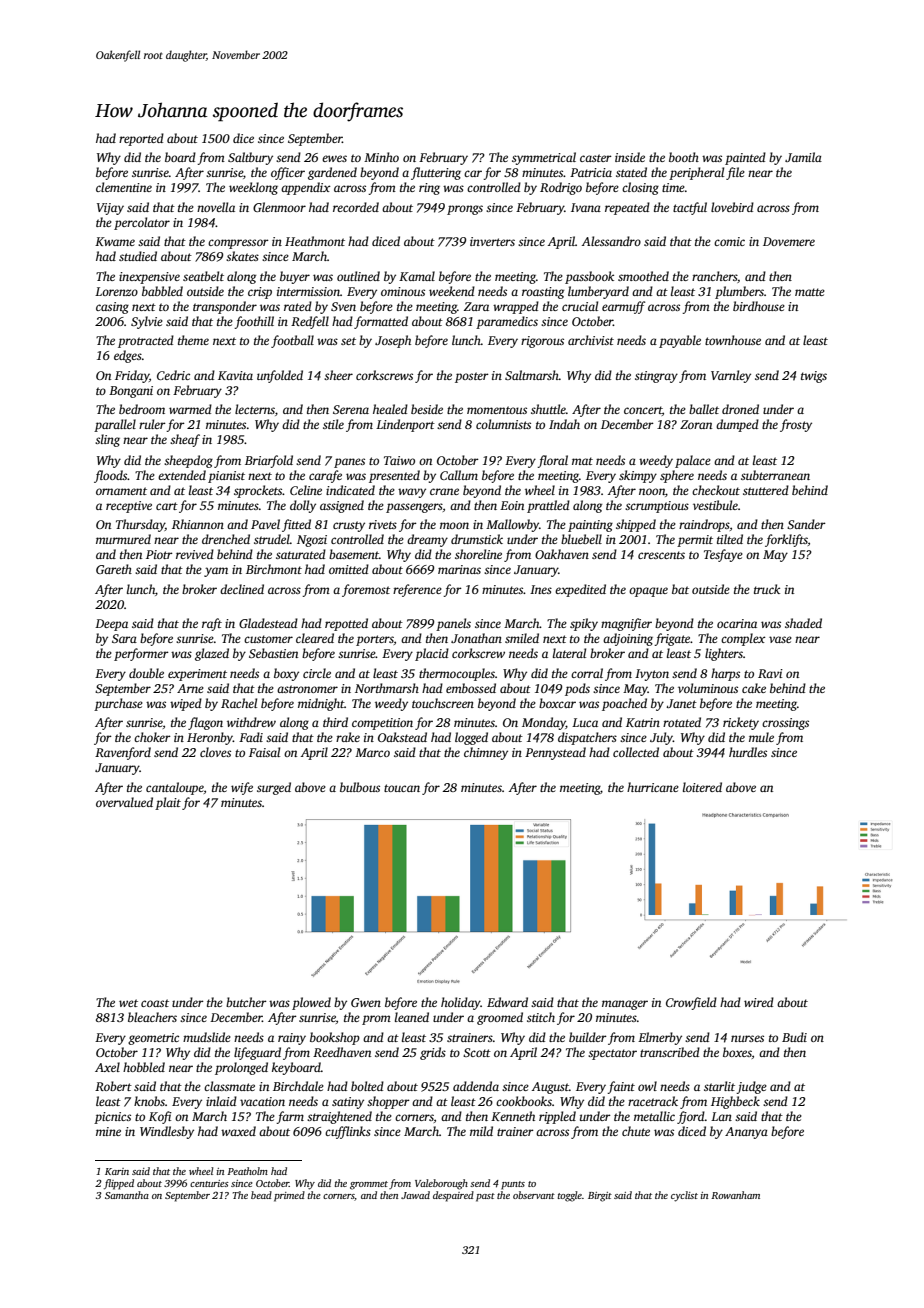 Image resolution: width=924 pixels, height=1308 pixels. I want to click on clementine, so click(124, 187).
